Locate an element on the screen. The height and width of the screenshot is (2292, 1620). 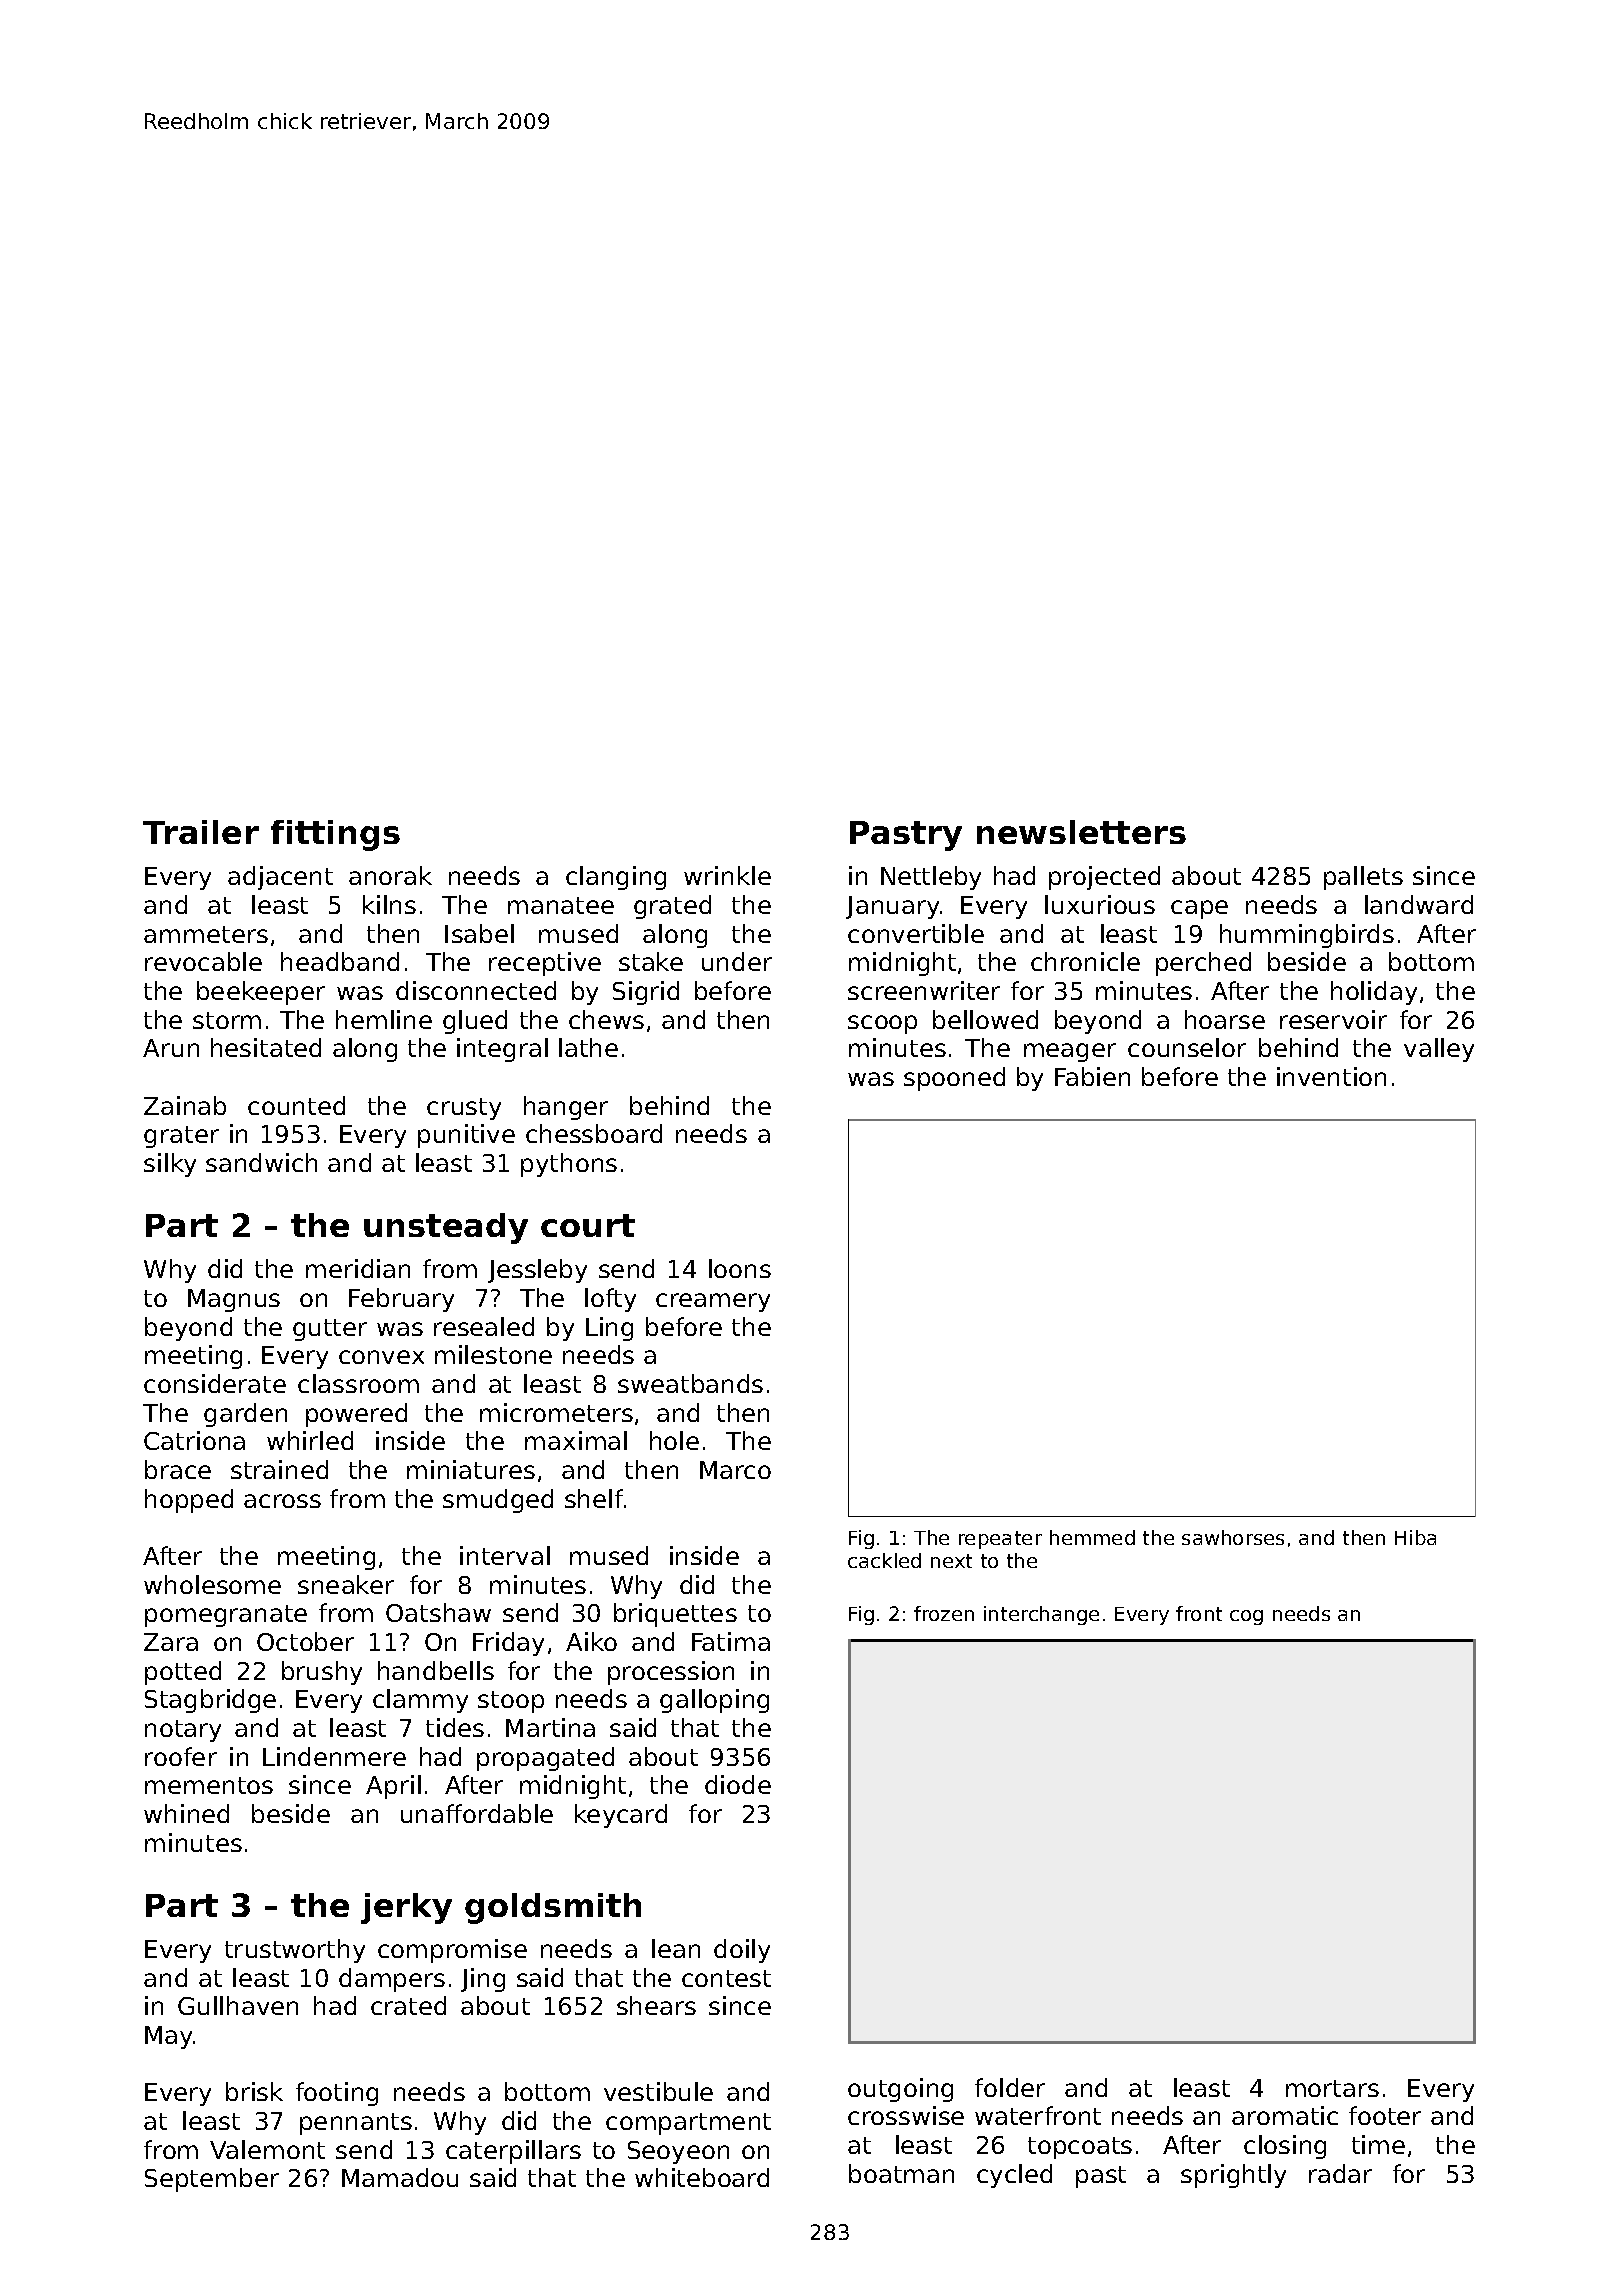
interval is located at coordinates (505, 1555).
